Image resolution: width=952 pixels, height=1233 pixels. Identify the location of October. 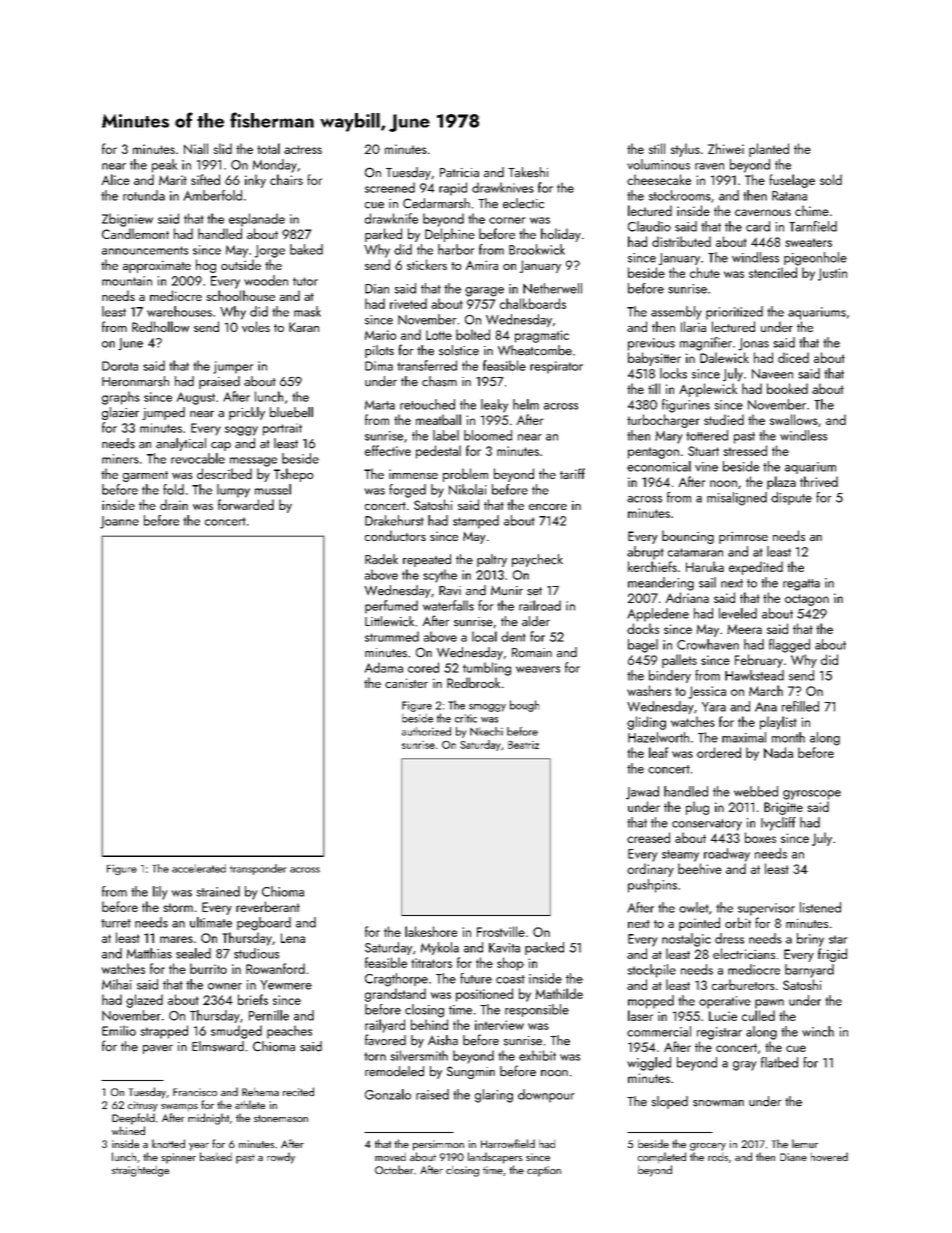
(394, 1169).
